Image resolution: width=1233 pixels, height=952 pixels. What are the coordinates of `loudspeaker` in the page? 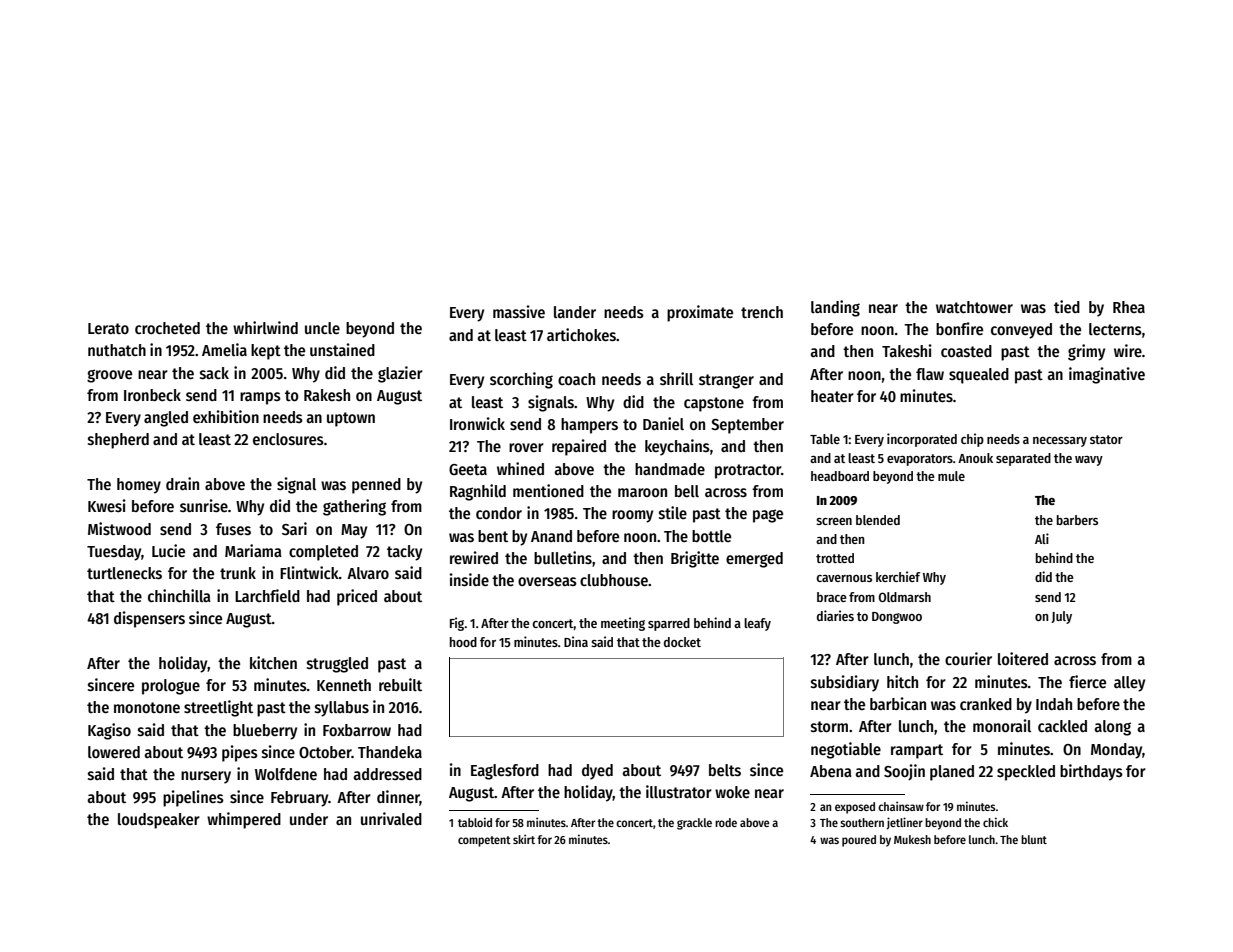 It's located at (159, 821).
